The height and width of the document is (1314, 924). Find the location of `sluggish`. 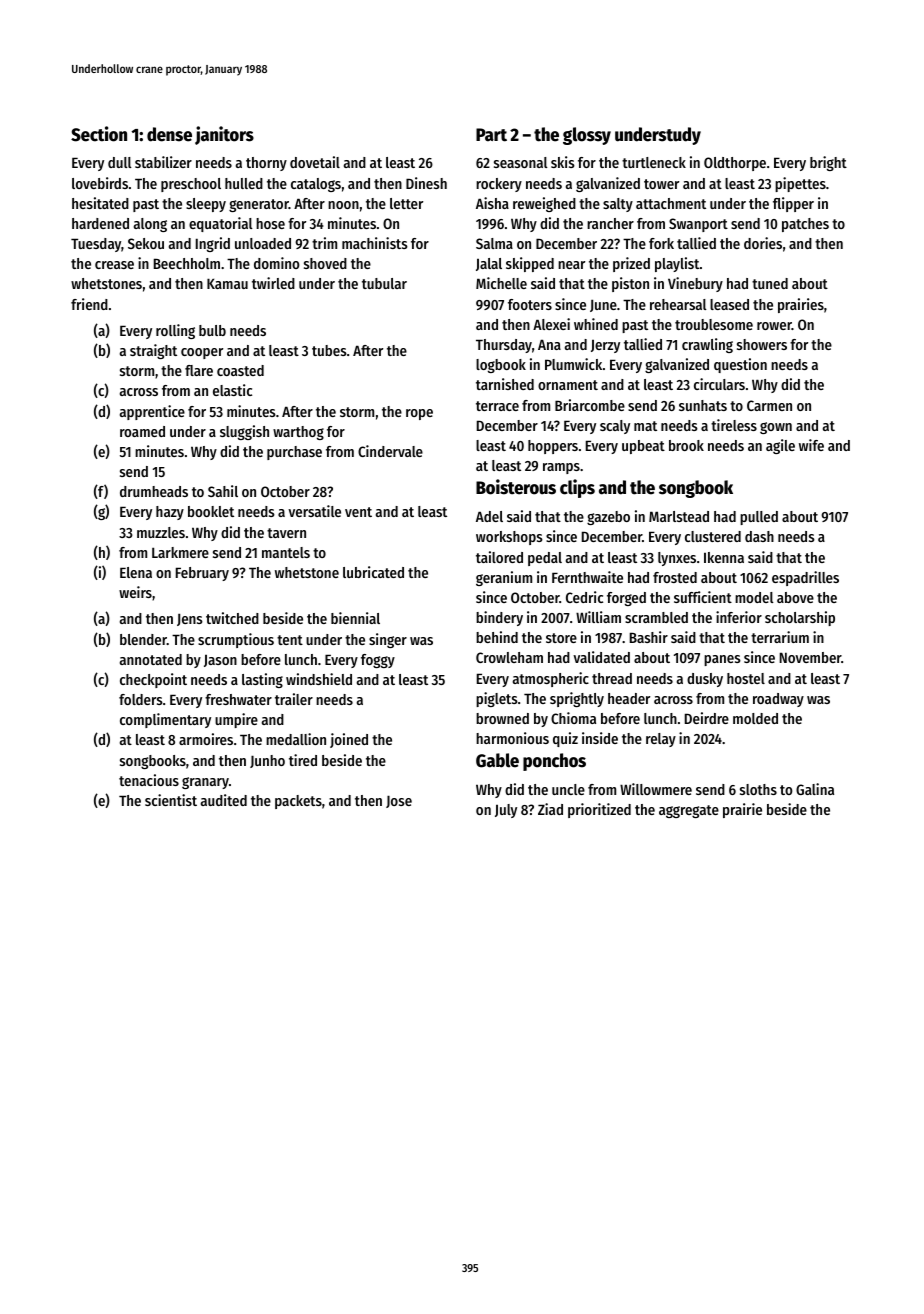

sluggish is located at coordinates (244, 432).
